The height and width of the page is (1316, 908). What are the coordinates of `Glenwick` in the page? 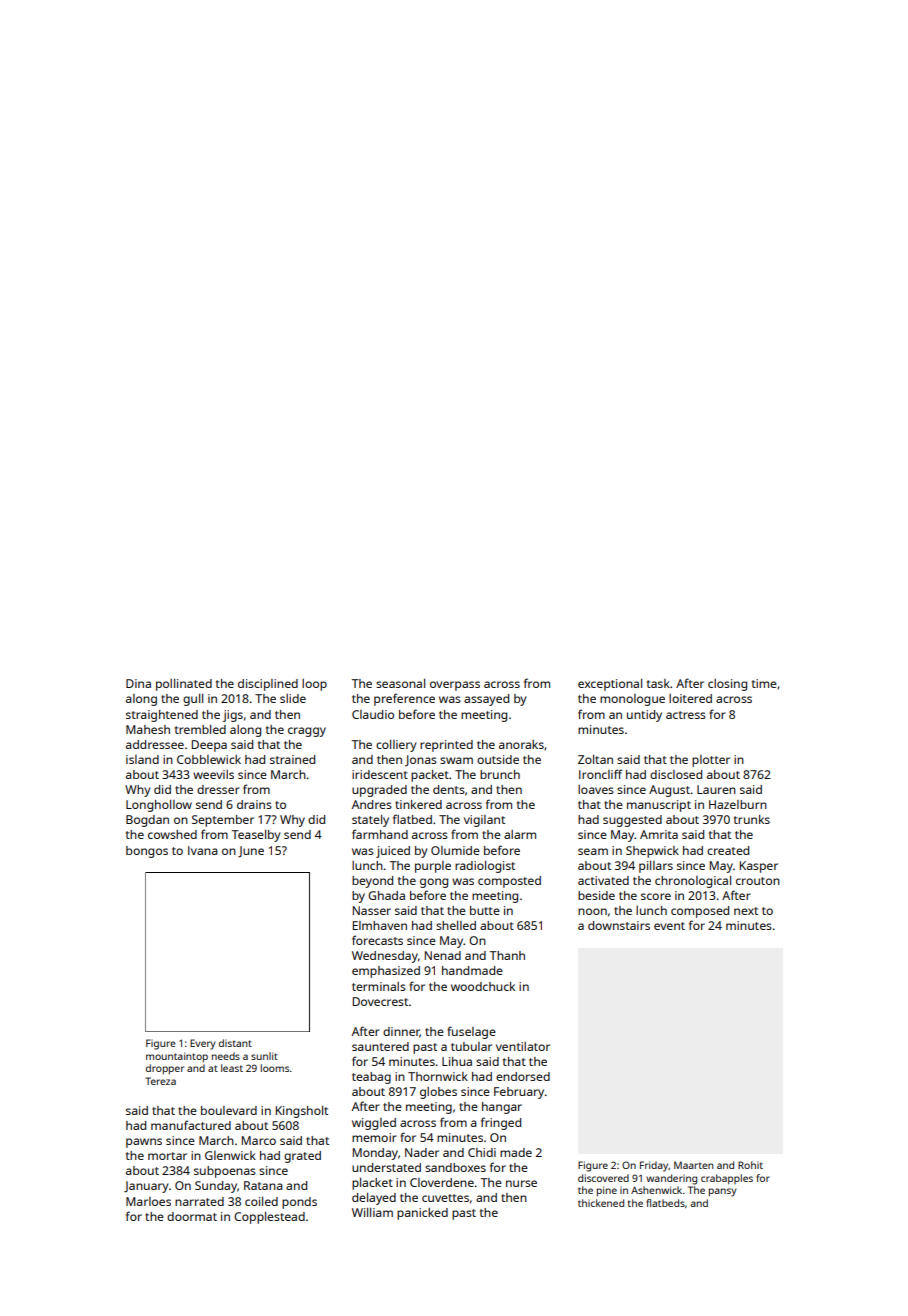 It's located at (230, 1155).
